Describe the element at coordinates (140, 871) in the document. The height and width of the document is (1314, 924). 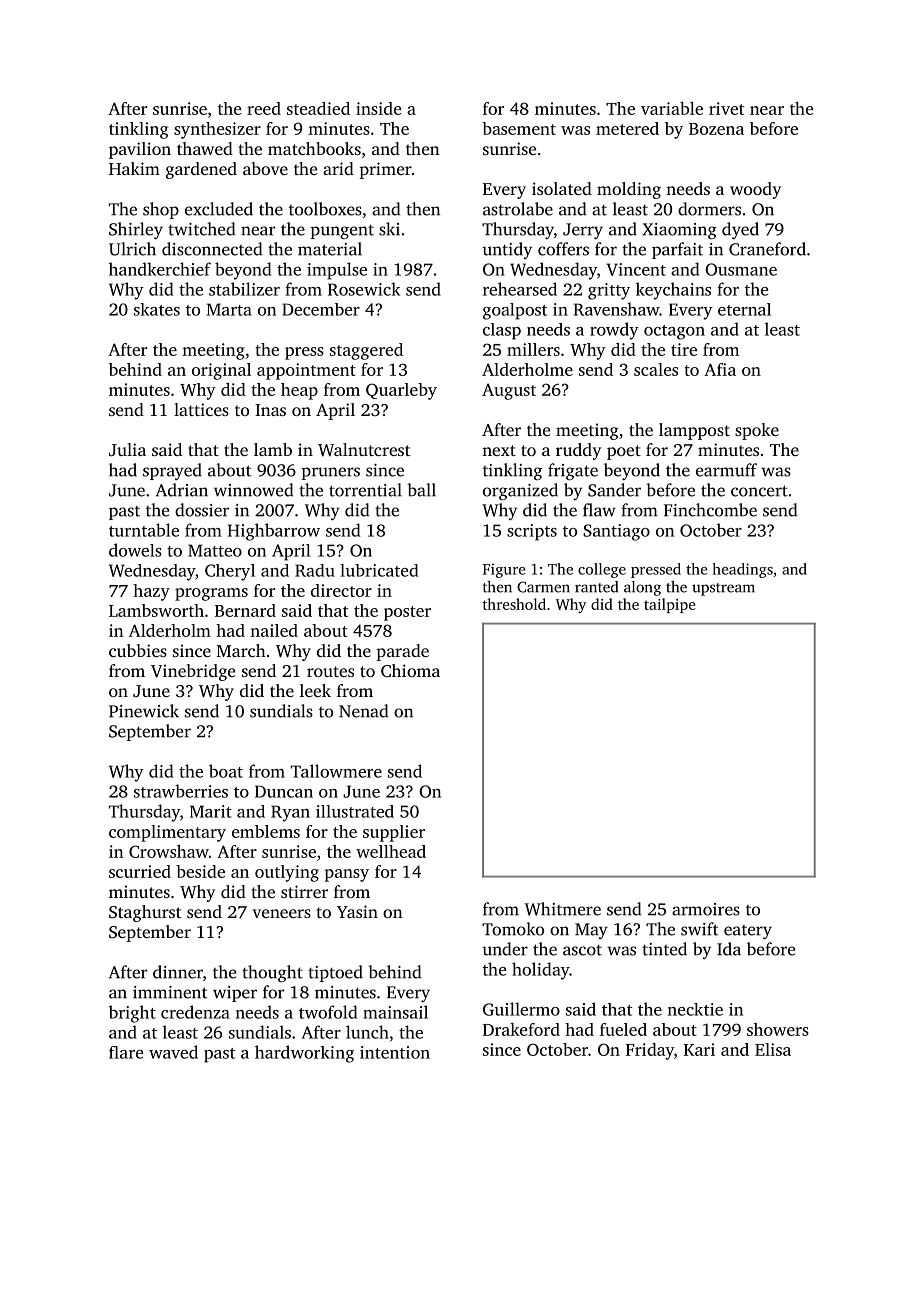
I see `scurried` at that location.
